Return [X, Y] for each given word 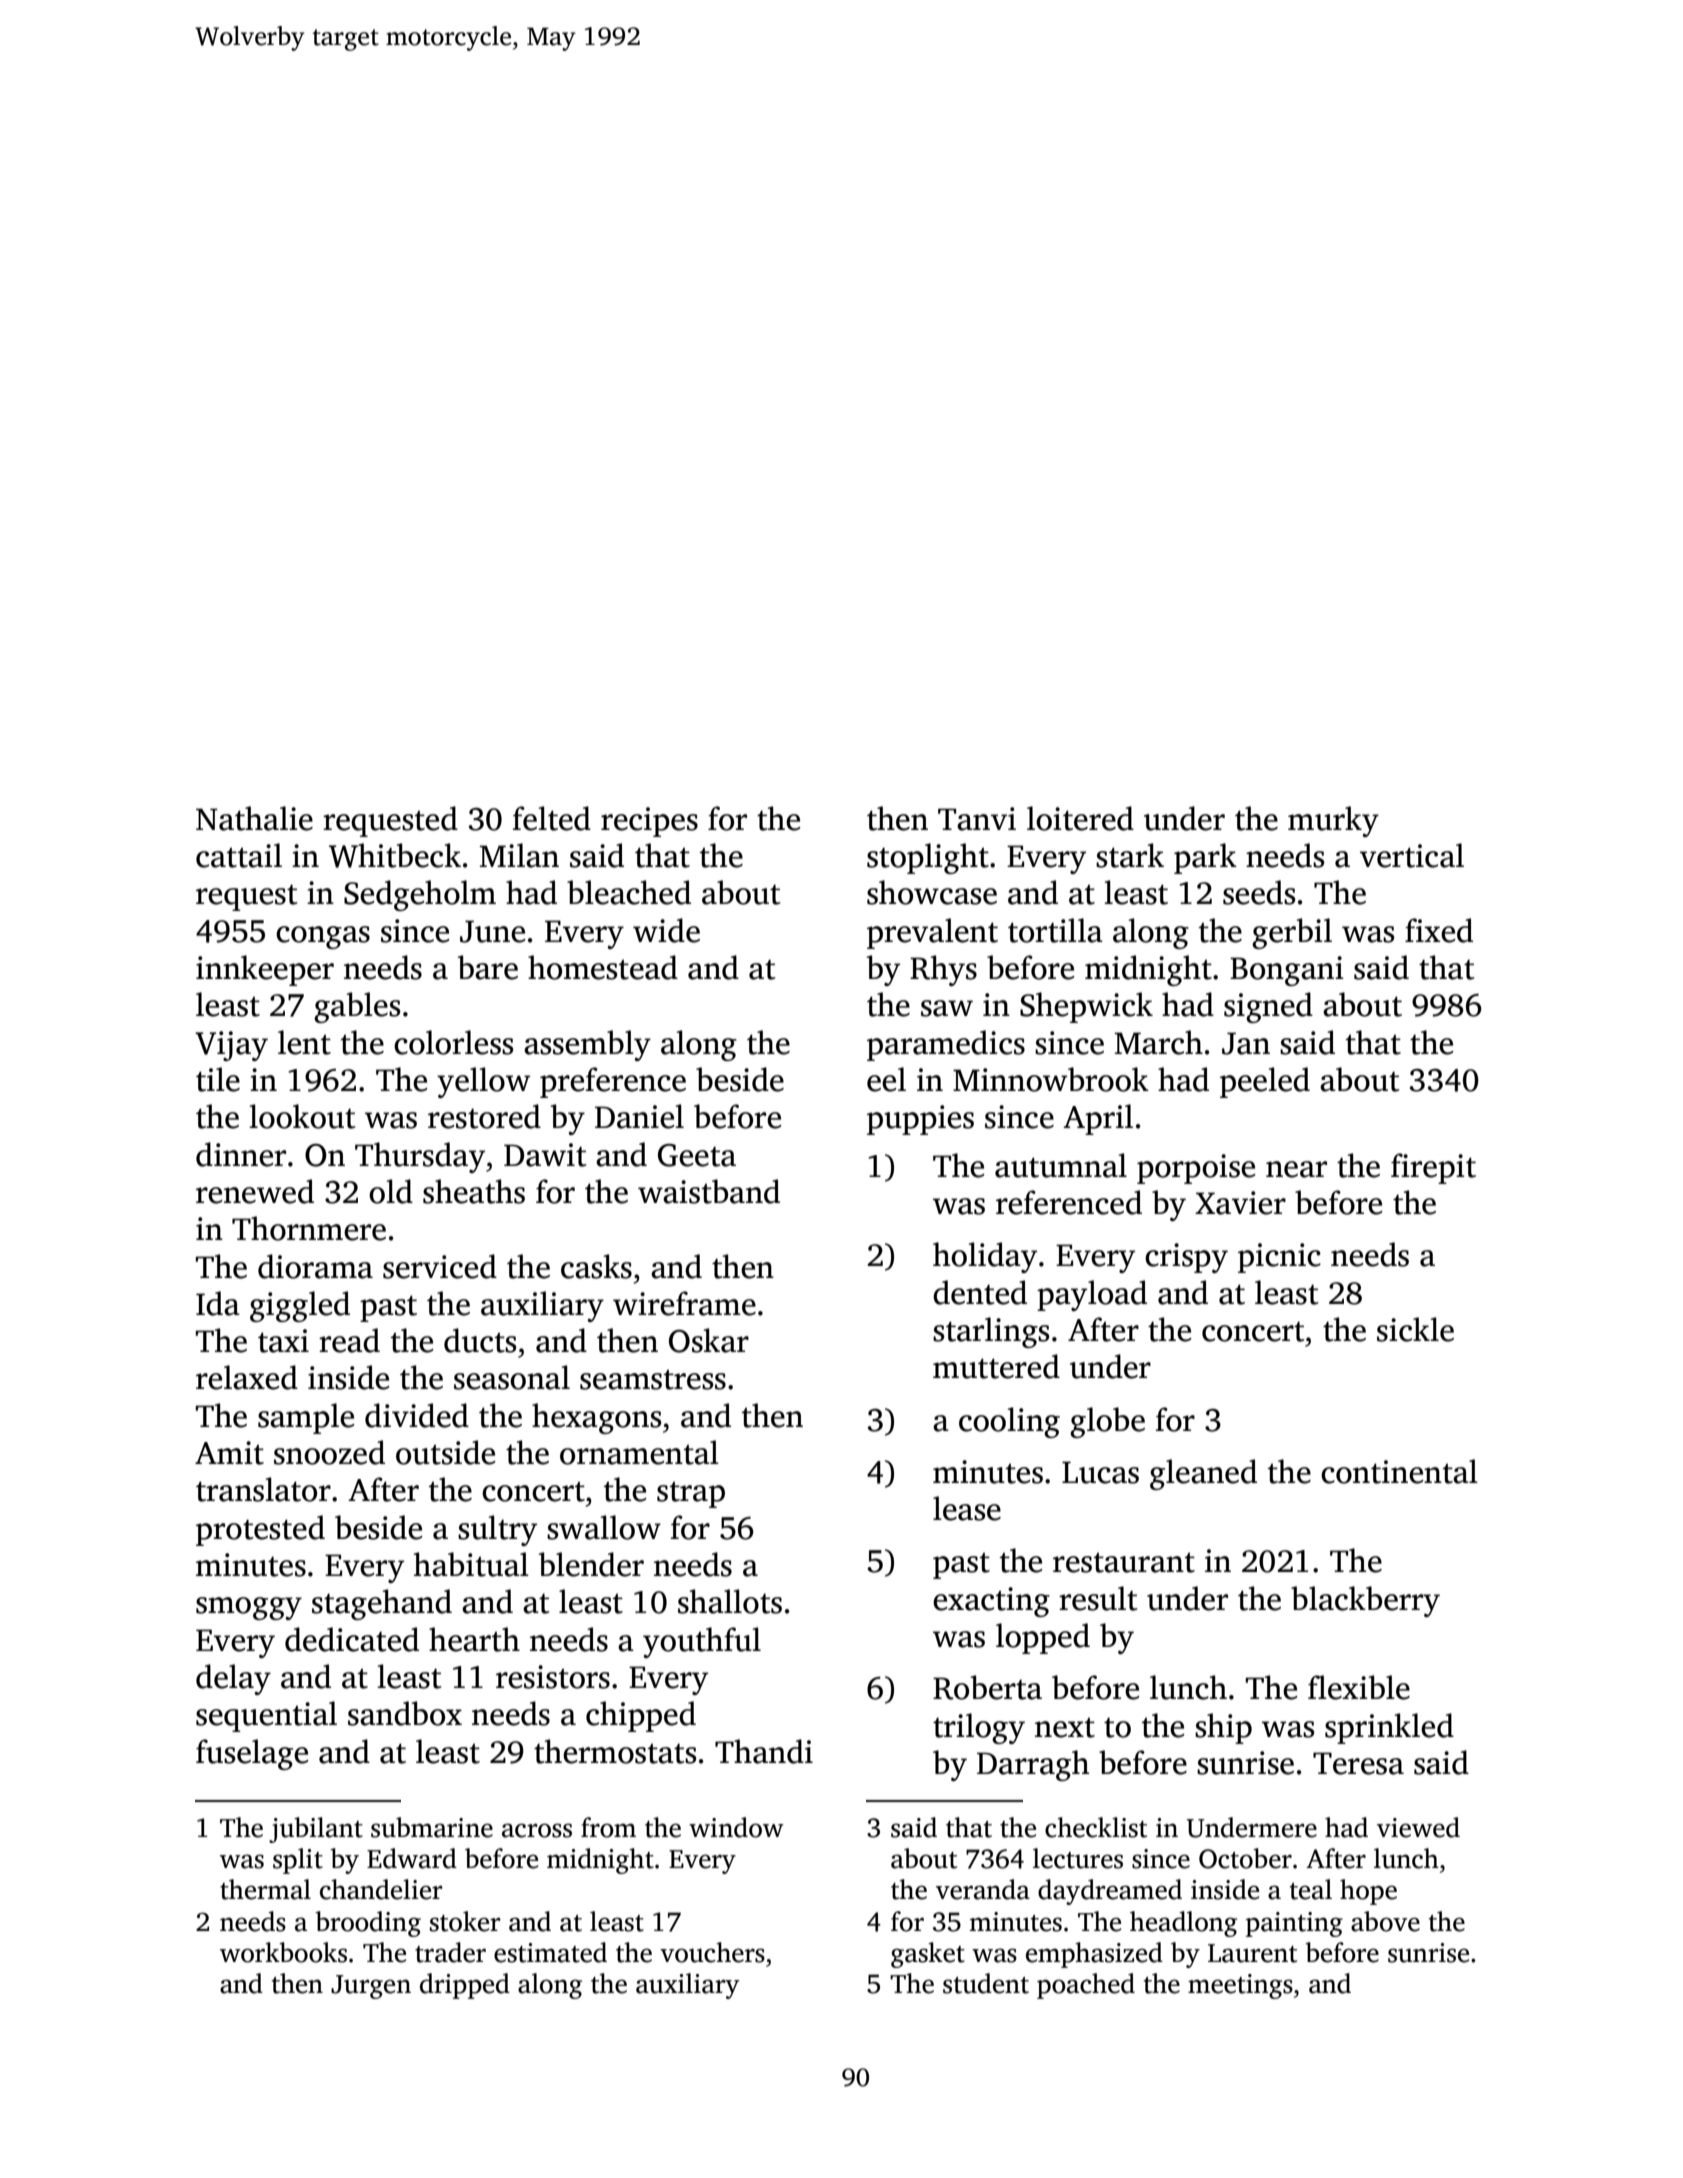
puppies [920, 1120]
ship [1223, 1728]
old [391, 1191]
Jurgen [371, 1987]
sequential [266, 1716]
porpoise [1196, 1169]
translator [263, 1489]
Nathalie [254, 818]
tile [218, 1079]
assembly [587, 1045]
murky [1333, 821]
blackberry [1365, 1601]
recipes [649, 822]
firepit [1433, 1168]
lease [967, 1508]
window [736, 1827]
